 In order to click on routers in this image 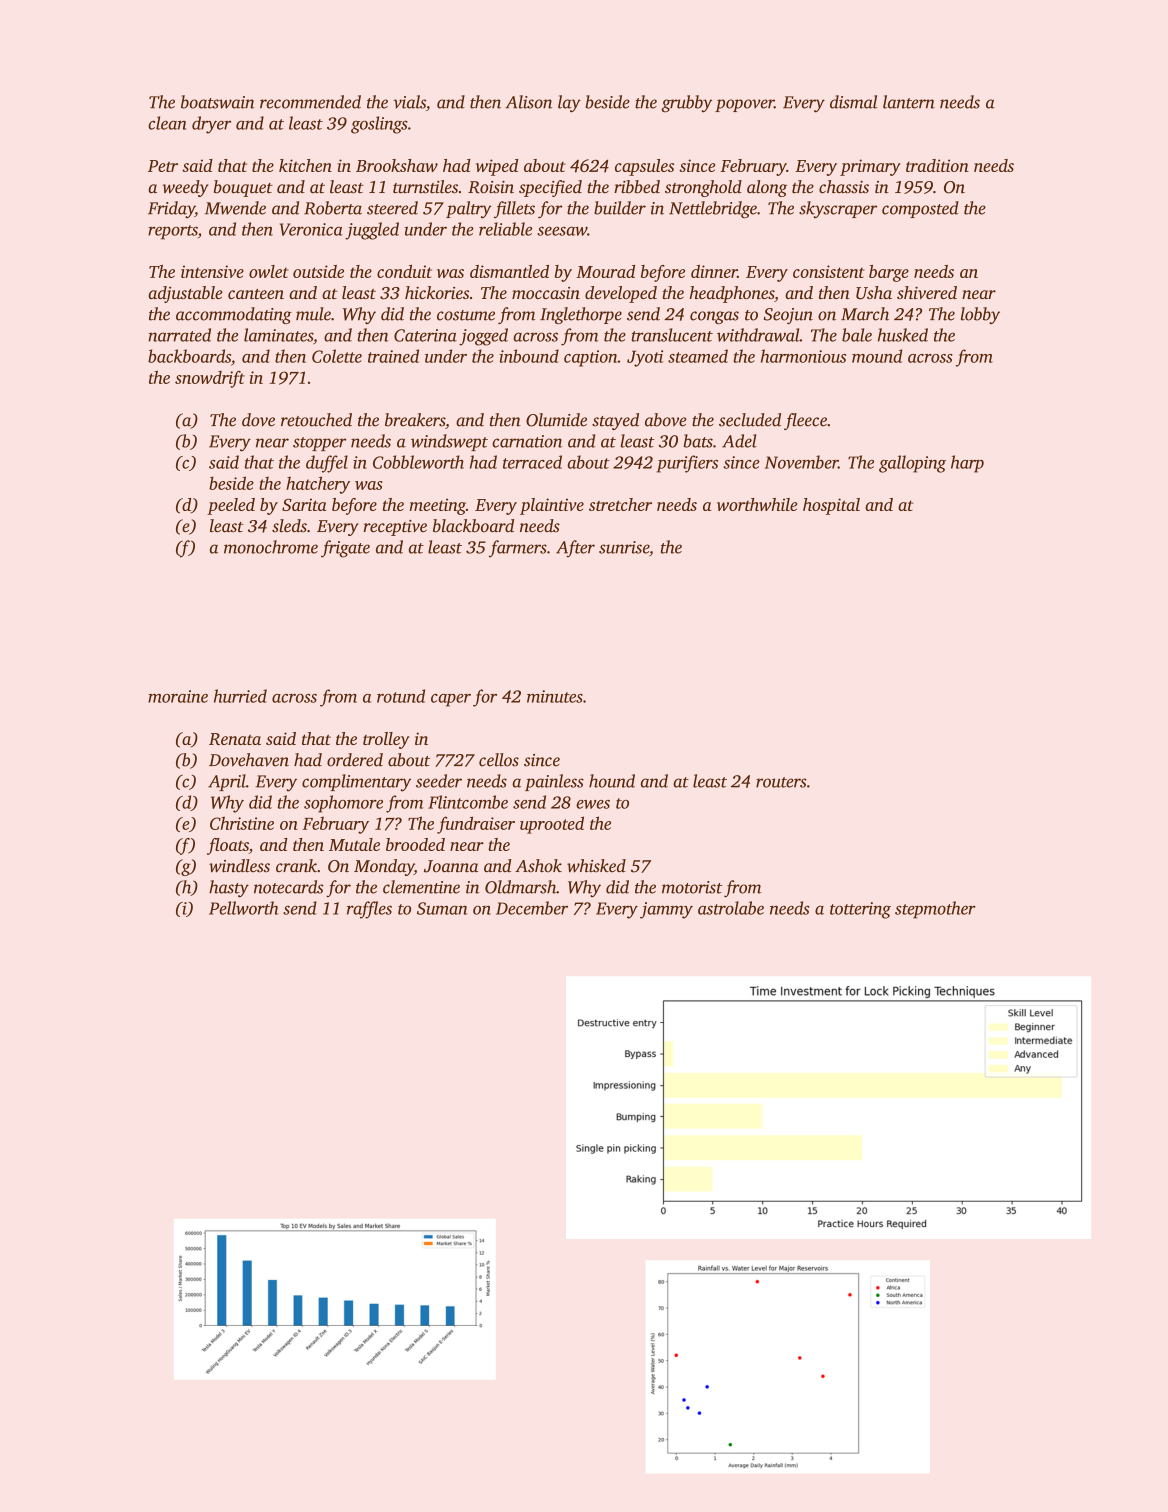, I will do `click(781, 782)`.
